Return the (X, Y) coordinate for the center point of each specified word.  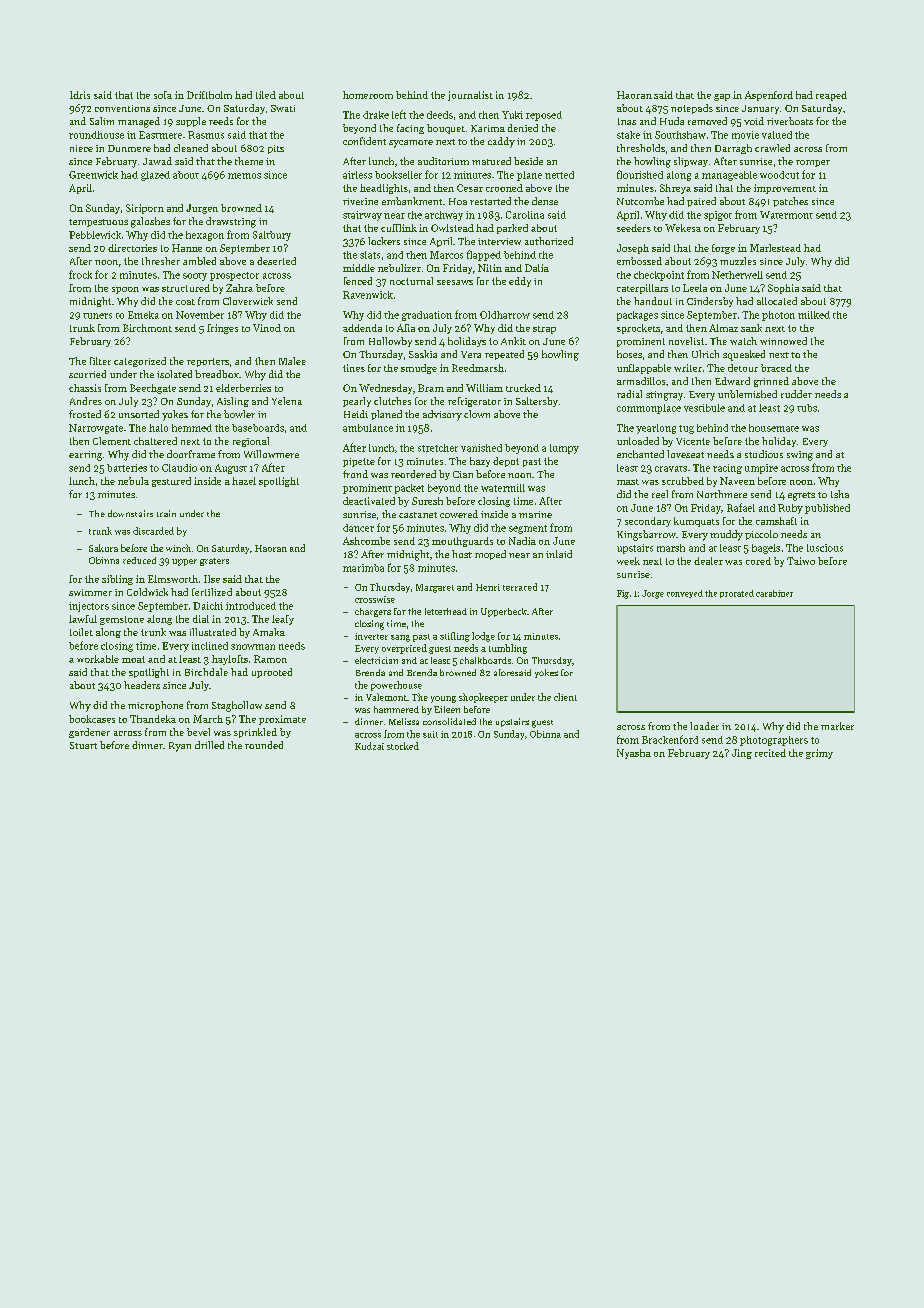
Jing (742, 754)
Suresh (427, 501)
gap (722, 97)
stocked (403, 746)
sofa (163, 95)
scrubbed (683, 481)
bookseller (398, 175)
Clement (112, 441)
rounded (264, 745)
